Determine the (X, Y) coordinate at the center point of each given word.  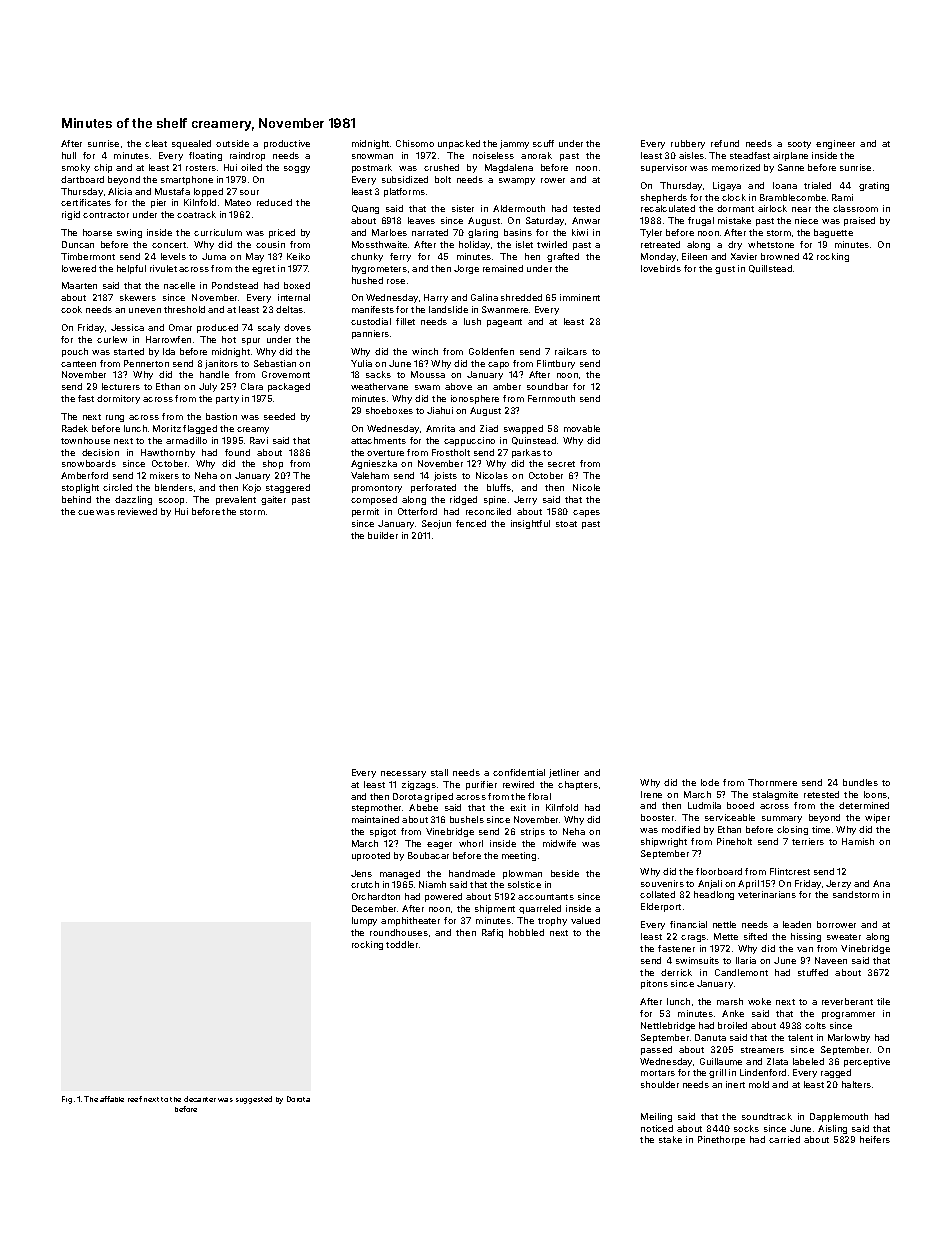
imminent (580, 297)
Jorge (466, 269)
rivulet (163, 268)
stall (439, 772)
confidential (519, 772)
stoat (566, 524)
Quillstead (770, 269)
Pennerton (146, 363)
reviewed (137, 511)
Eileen (694, 256)
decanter (200, 1099)
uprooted (371, 856)
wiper (877, 818)
